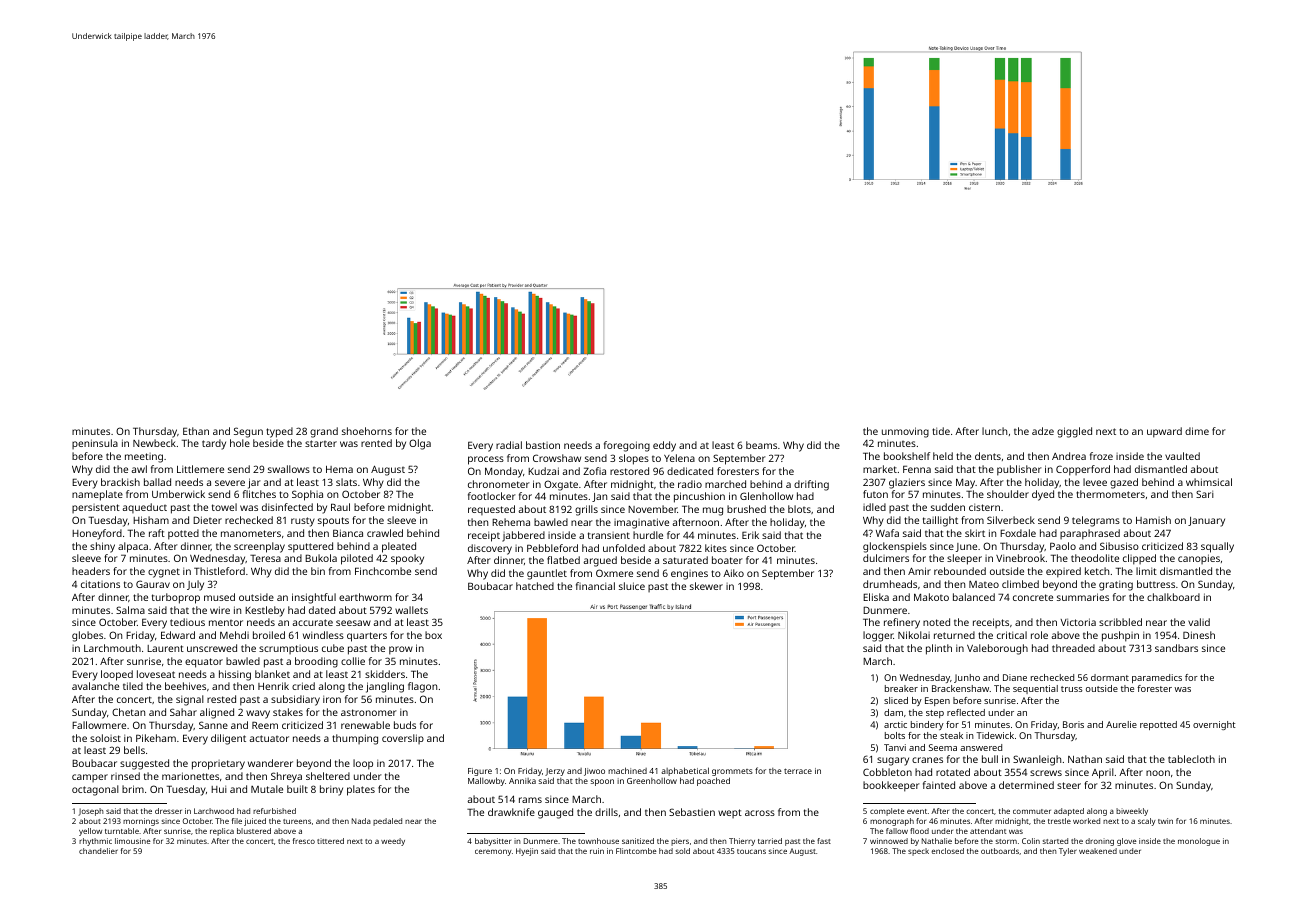  Describe the element at coordinates (535, 586) in the screenshot. I see `hatched` at that location.
